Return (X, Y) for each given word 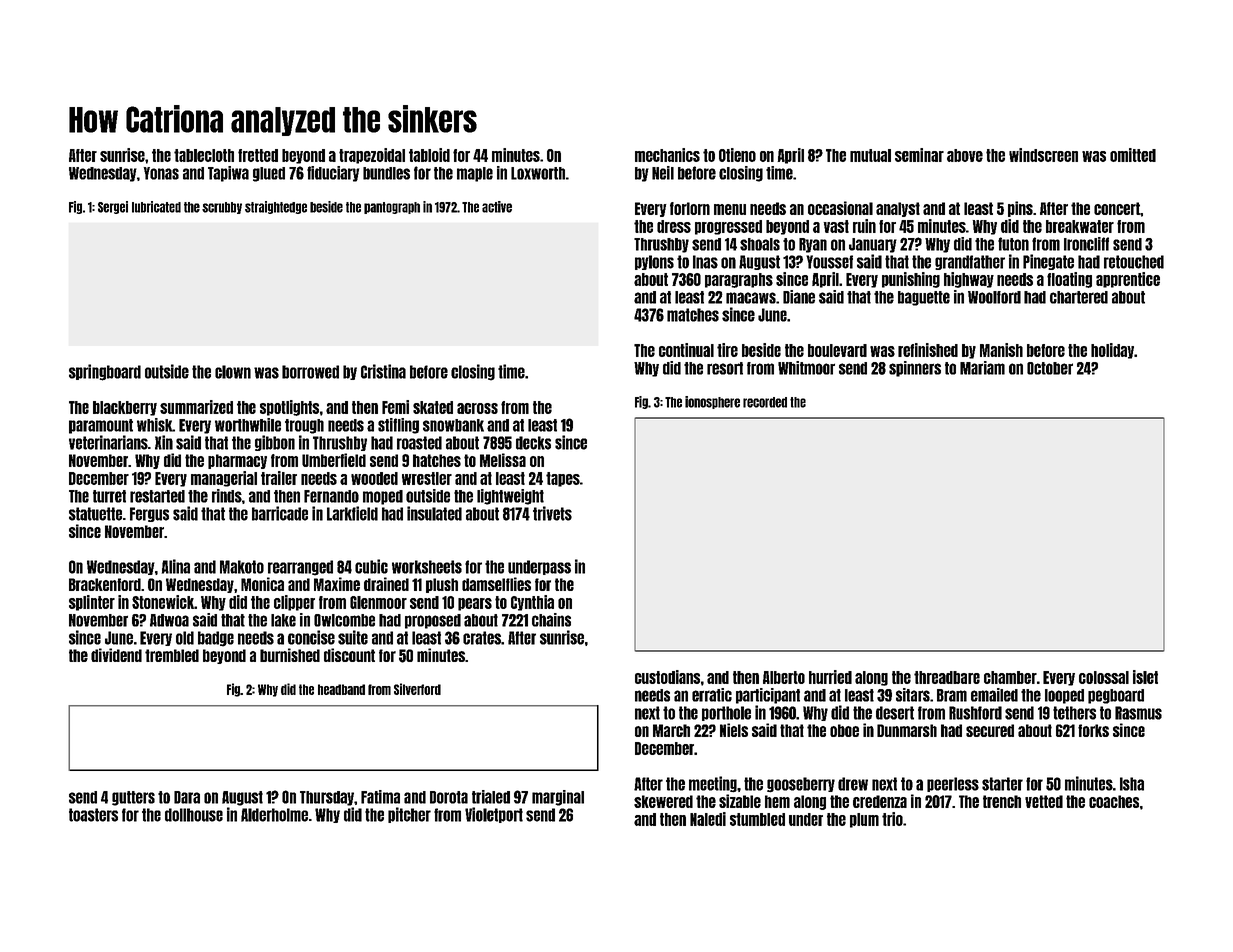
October (1050, 368)
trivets (552, 513)
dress (674, 226)
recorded (765, 402)
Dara (187, 797)
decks (533, 443)
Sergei (113, 207)
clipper (294, 603)
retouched (1134, 262)
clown (233, 372)
